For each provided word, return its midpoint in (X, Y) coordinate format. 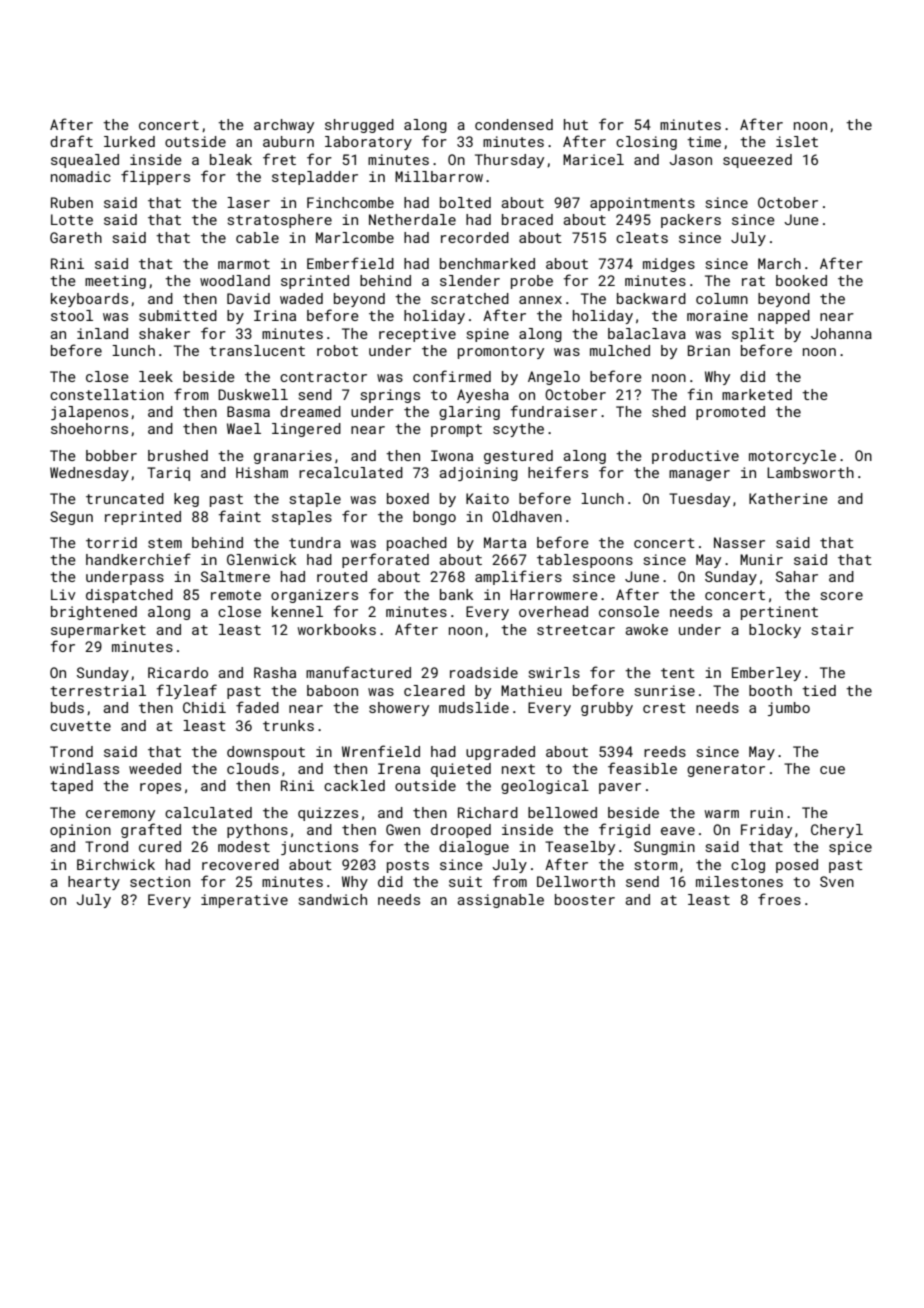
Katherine (788, 498)
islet (797, 141)
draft (71, 141)
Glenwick (261, 559)
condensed (514, 124)
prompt (456, 430)
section (160, 881)
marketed (757, 394)
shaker (164, 333)
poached (417, 544)
